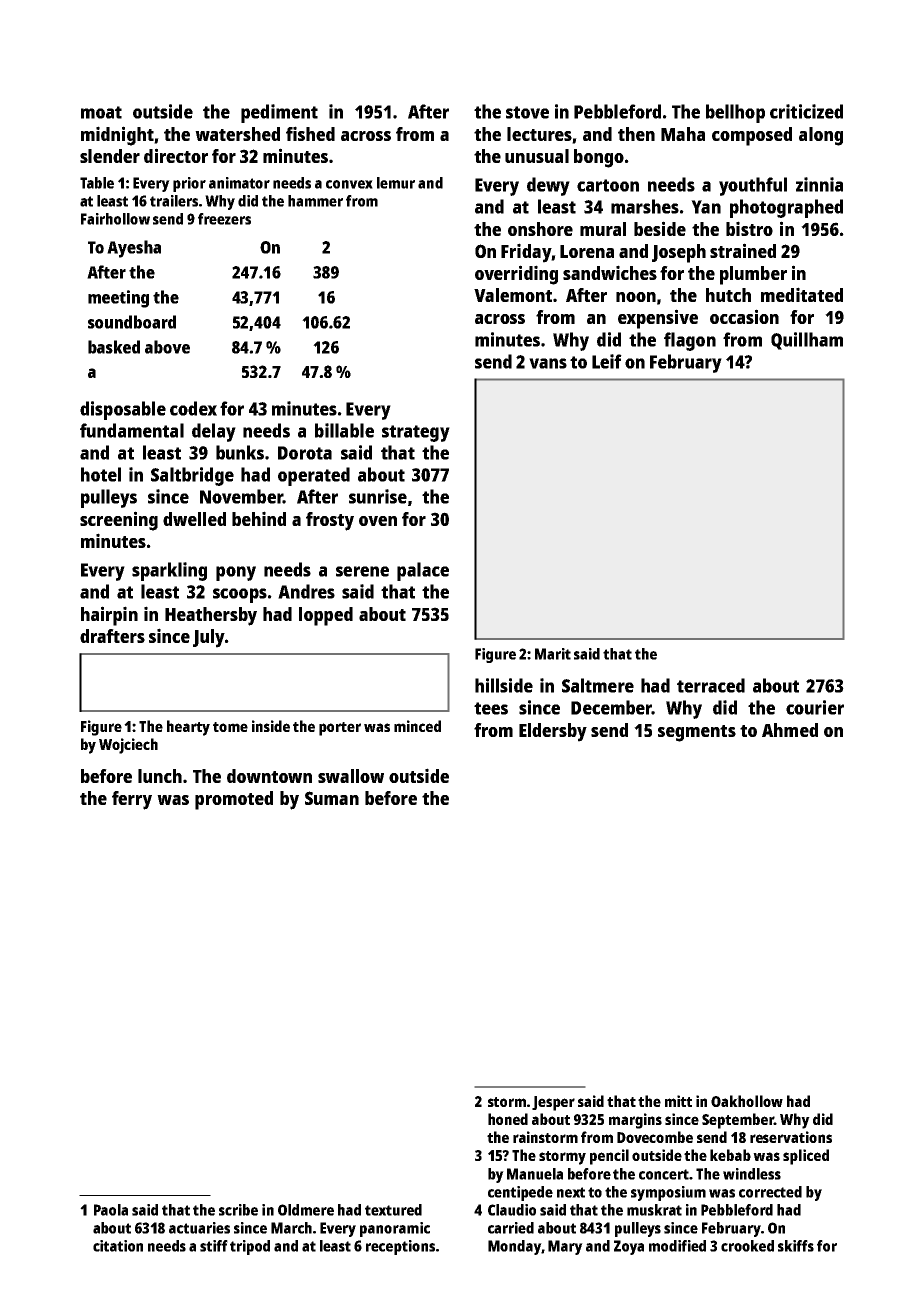 This image has width=924, height=1308. What do you see at coordinates (807, 341) in the image?
I see `Quillham` at bounding box center [807, 341].
